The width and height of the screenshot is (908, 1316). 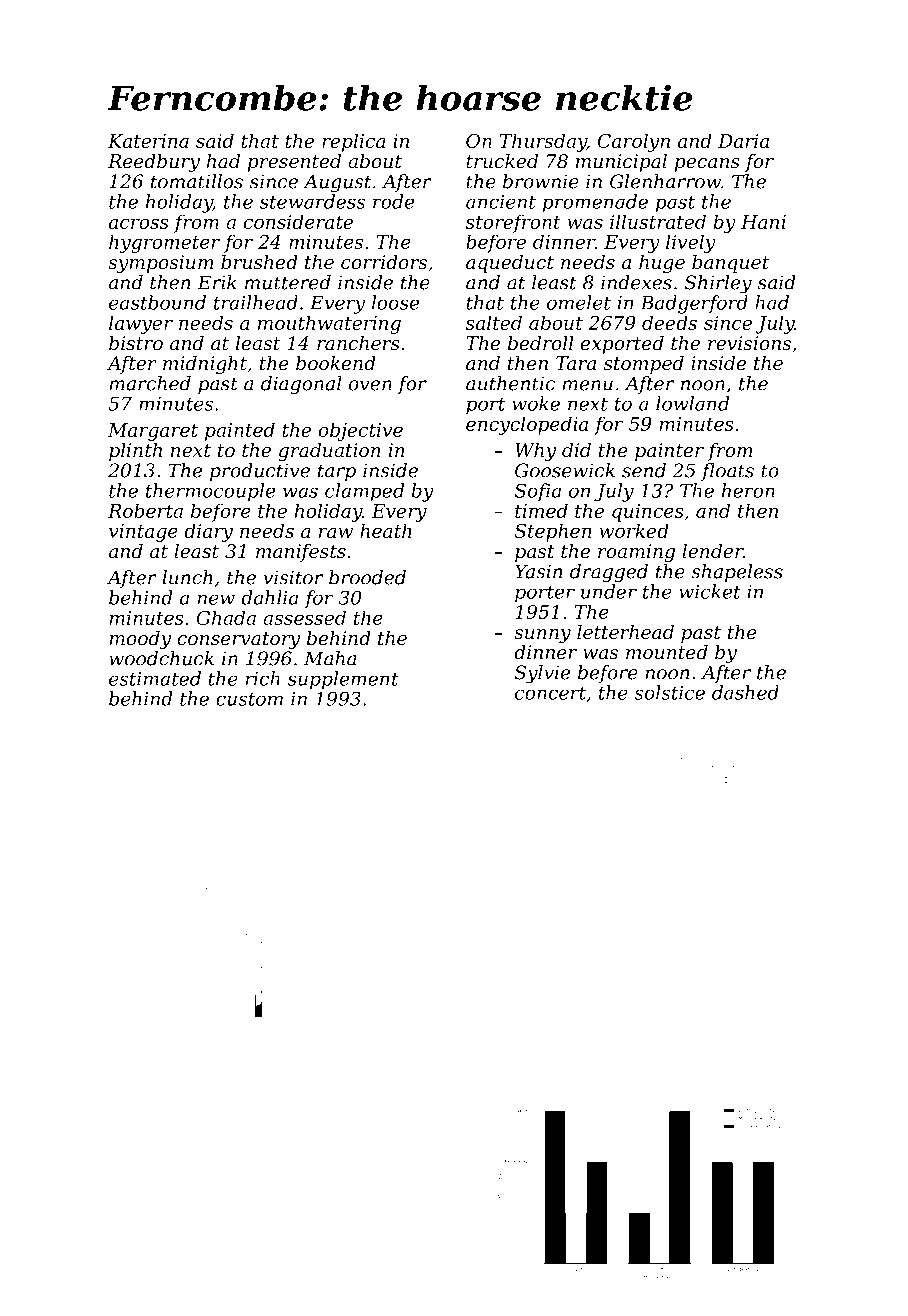 I want to click on woodchuck, so click(x=161, y=658).
